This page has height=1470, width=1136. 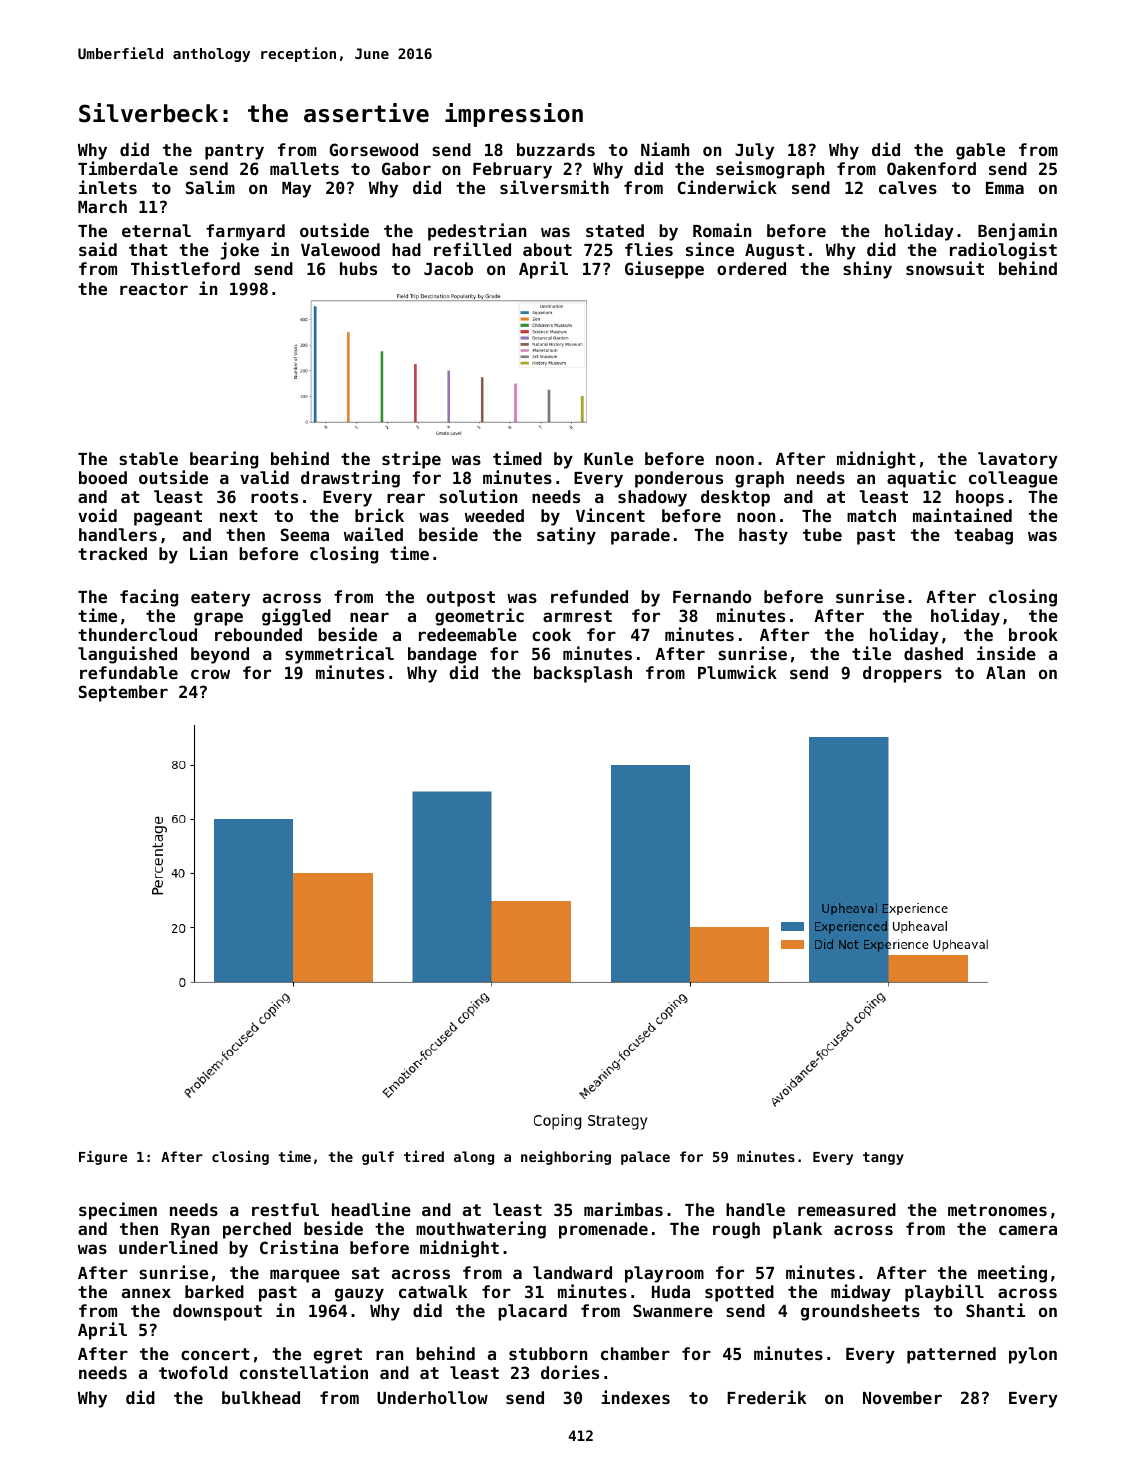 What do you see at coordinates (210, 674) in the page?
I see `crow` at bounding box center [210, 674].
